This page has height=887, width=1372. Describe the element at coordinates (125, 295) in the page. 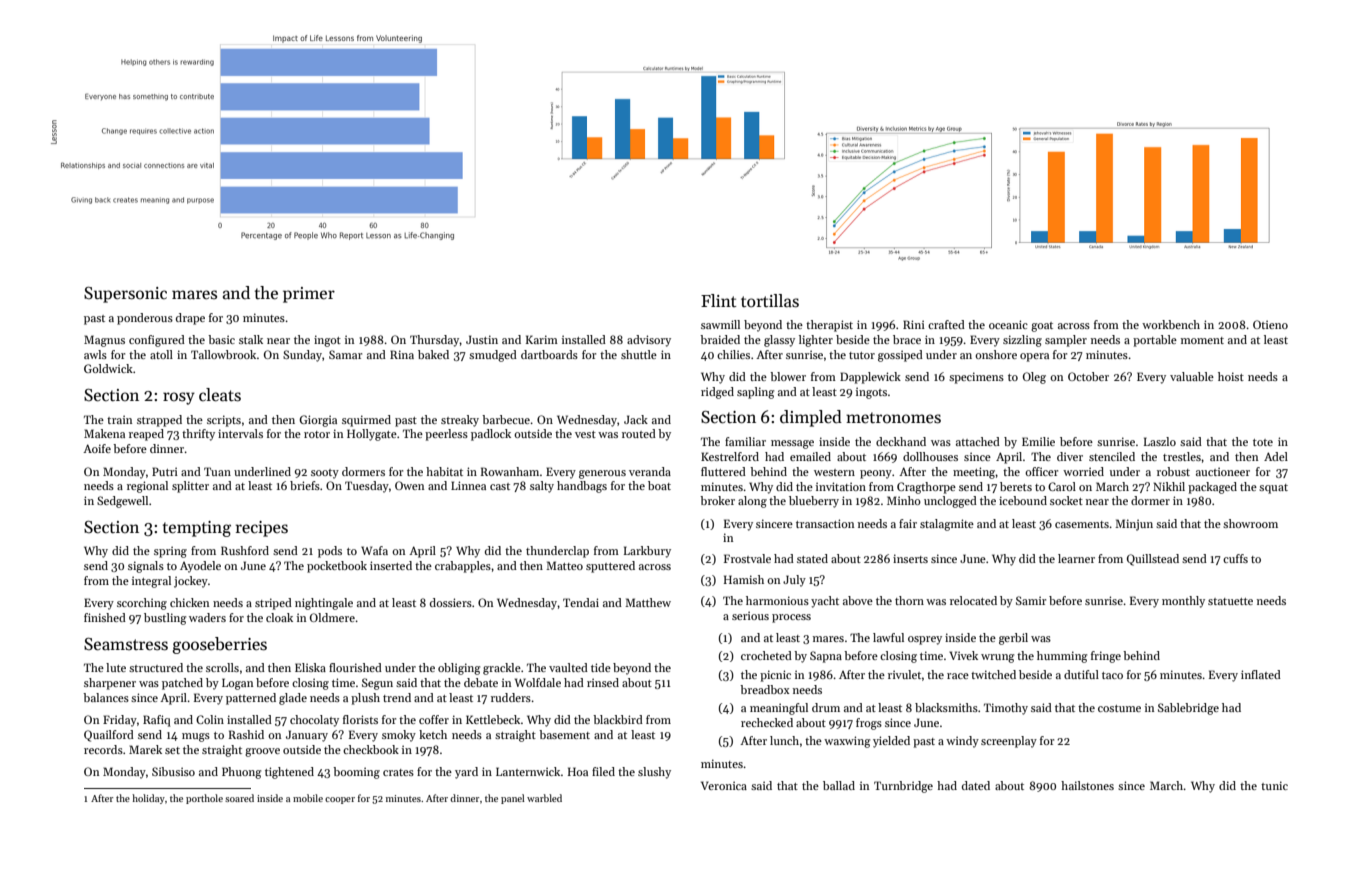

I see `Supersonic` at that location.
